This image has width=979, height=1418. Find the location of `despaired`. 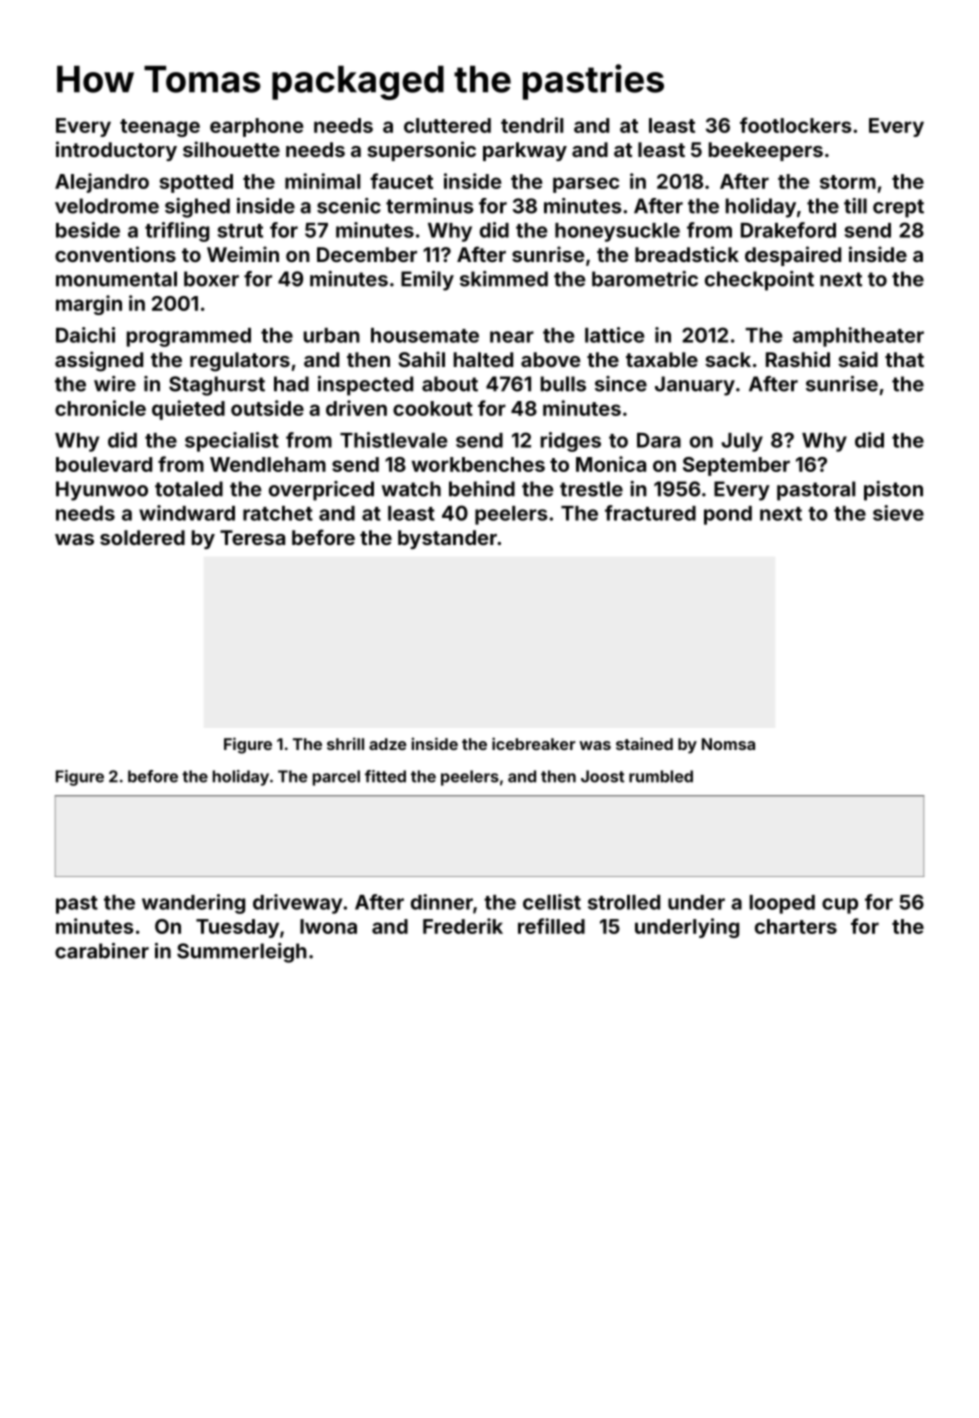

despaired is located at coordinates (793, 256).
